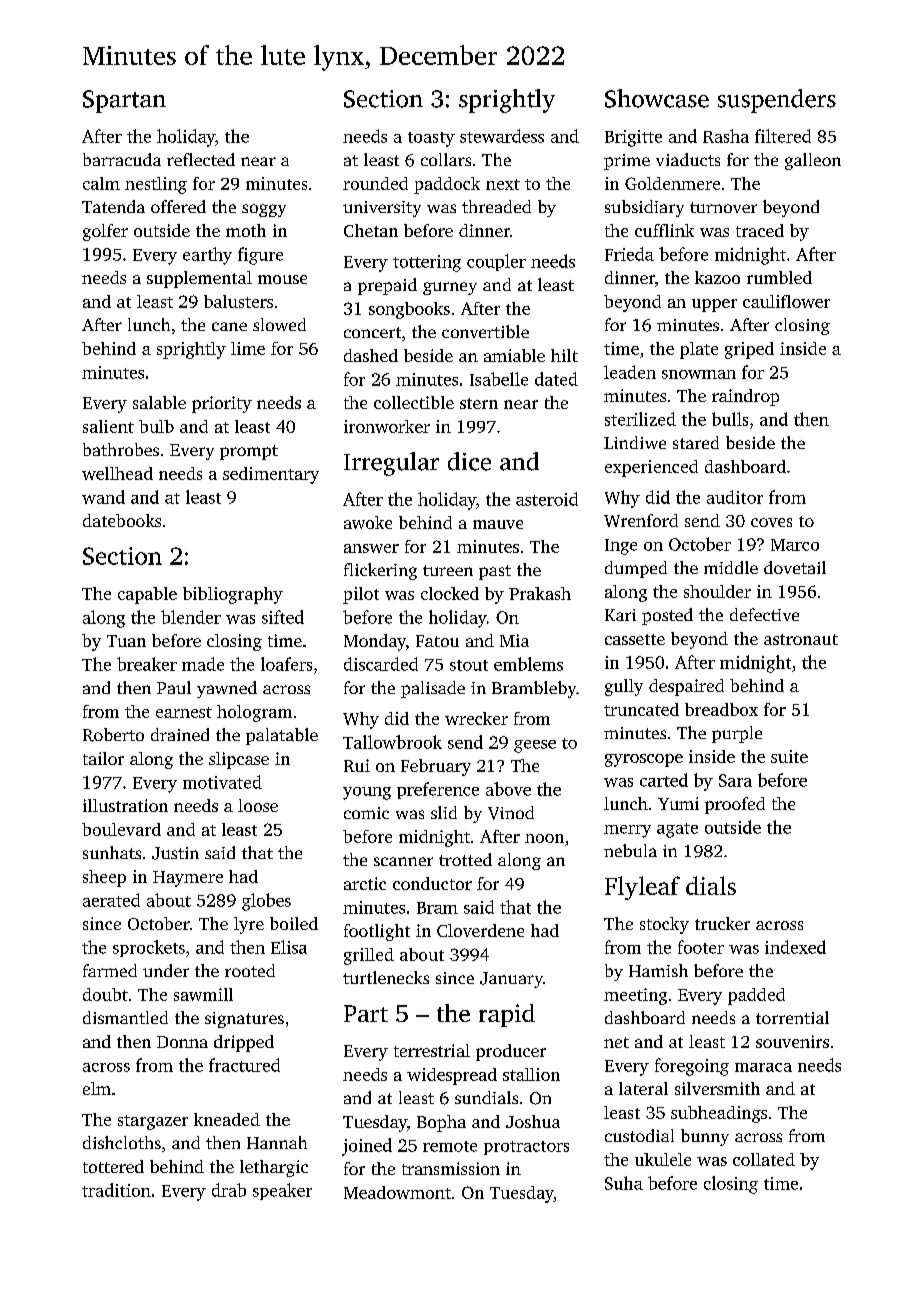  I want to click on reflected, so click(201, 159).
